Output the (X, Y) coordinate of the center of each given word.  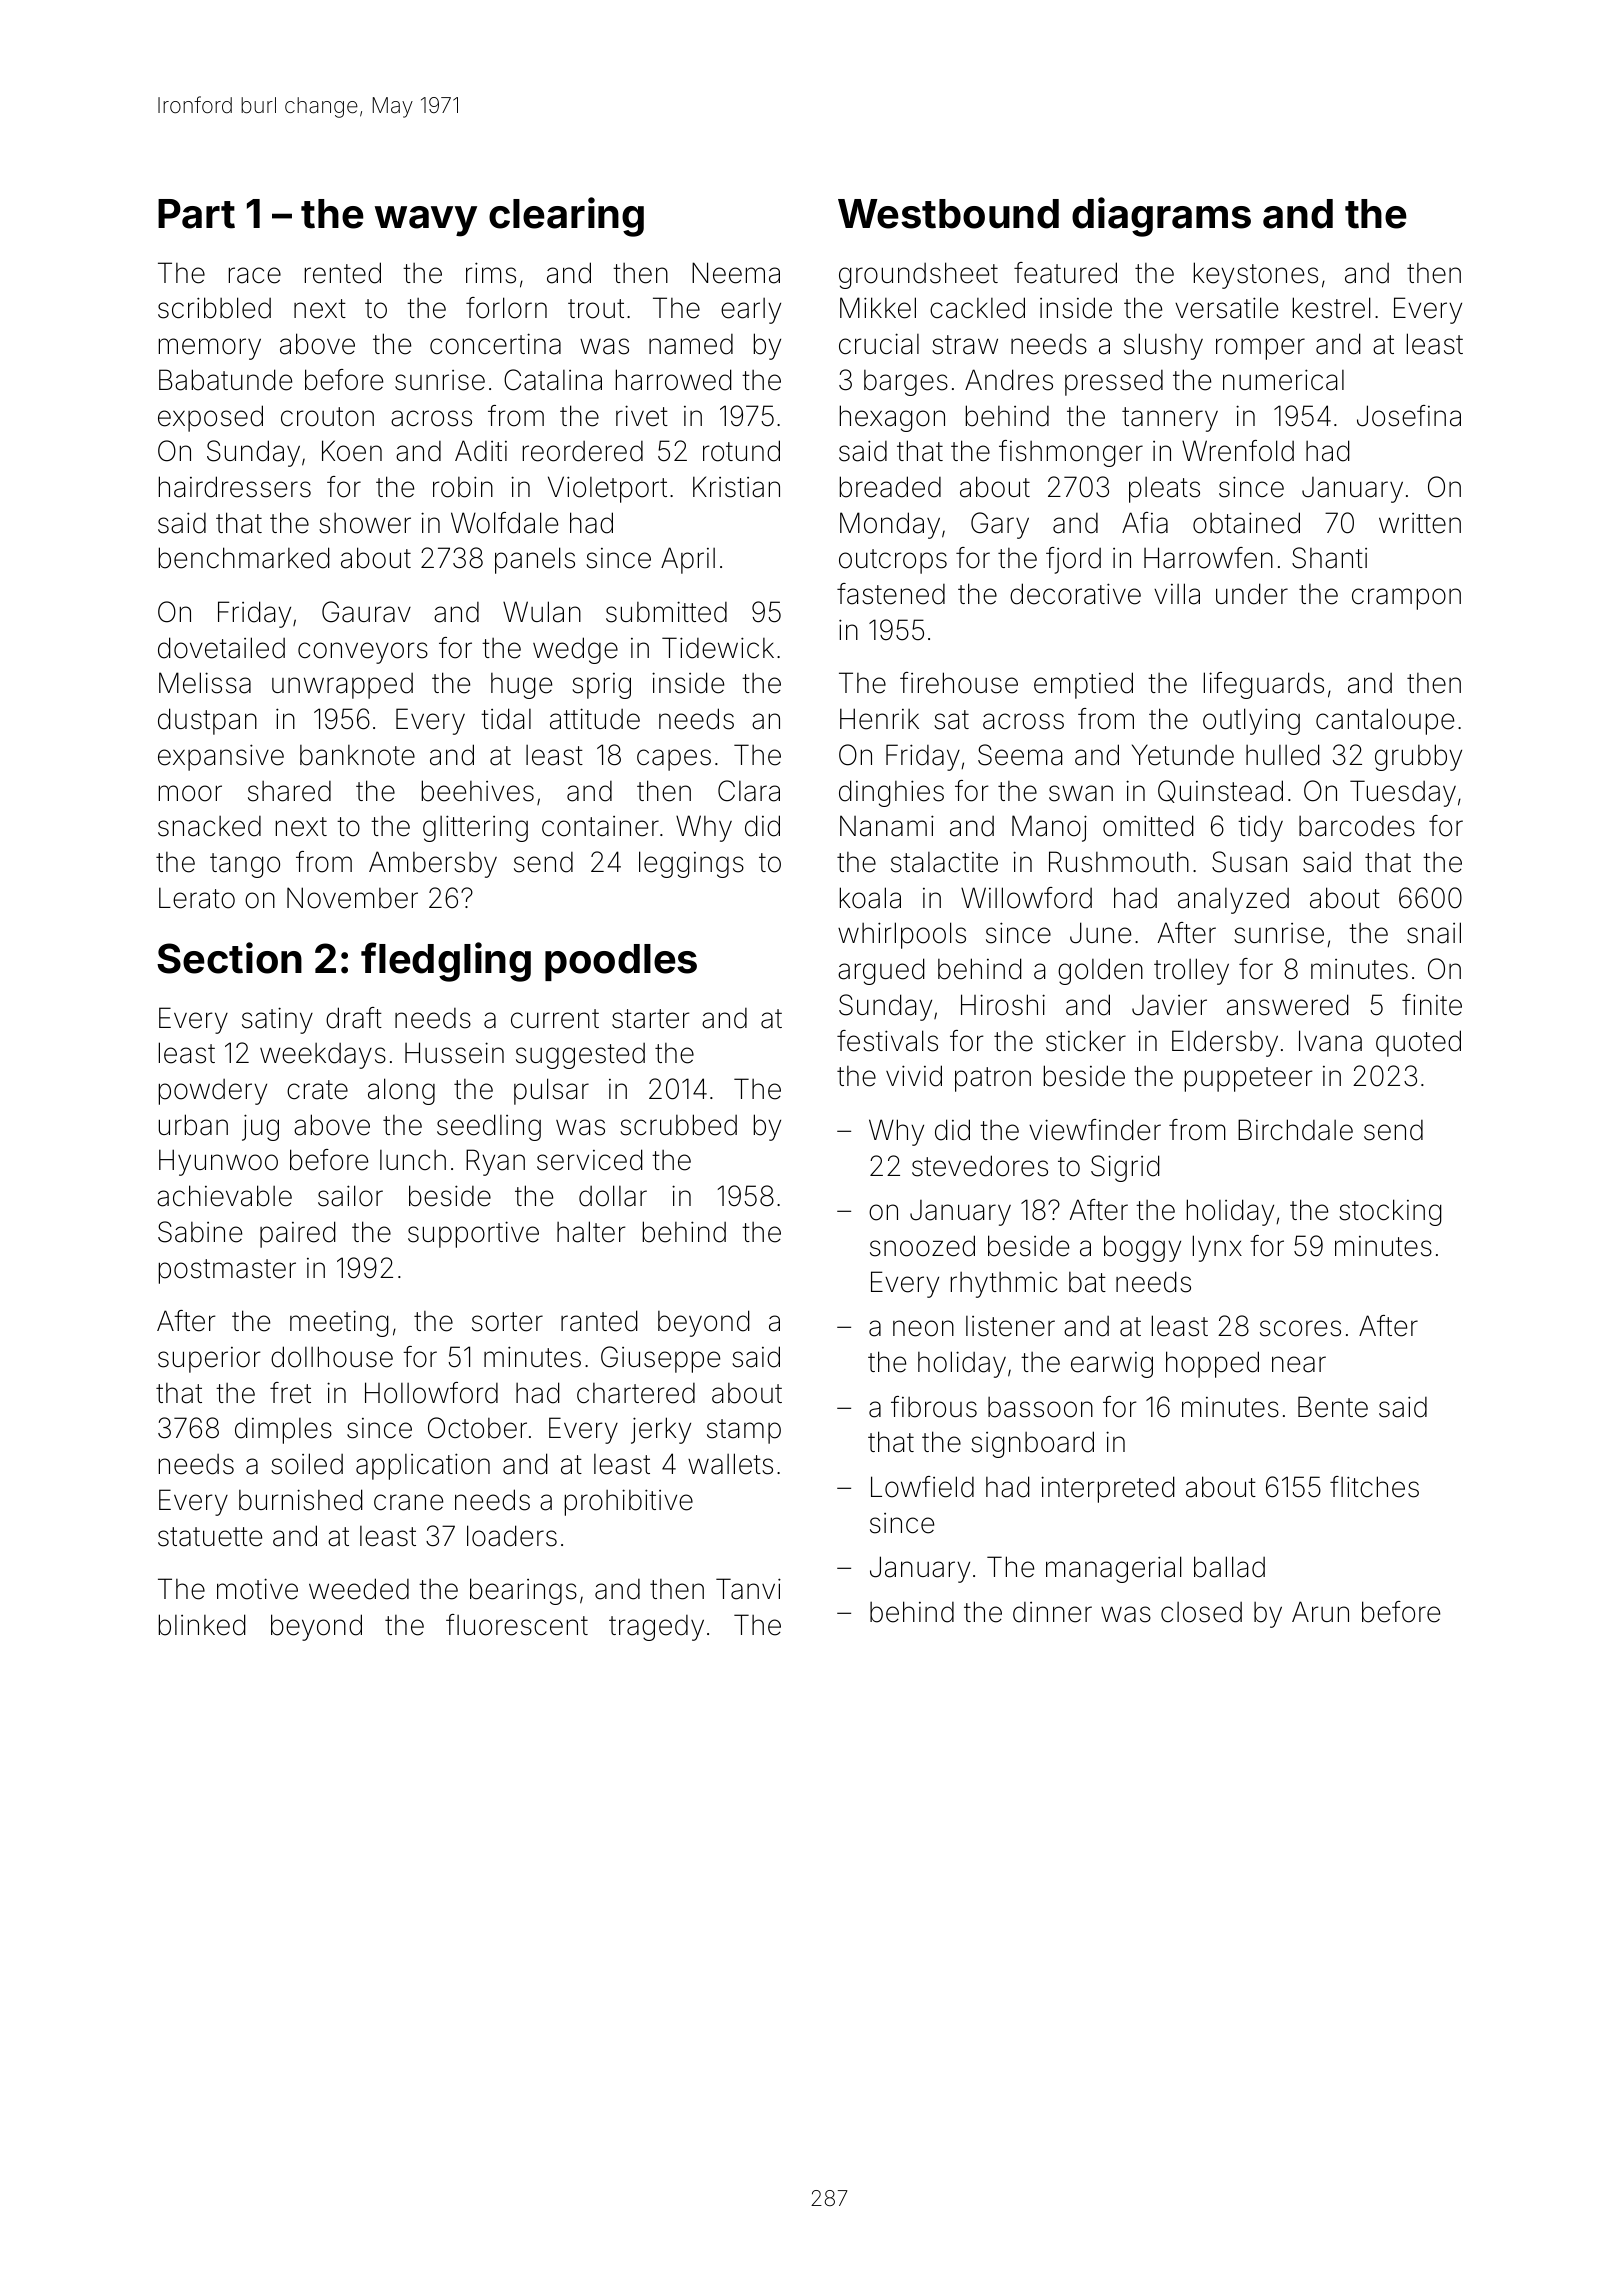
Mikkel (878, 308)
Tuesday (1403, 793)
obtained (1246, 523)
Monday (890, 525)
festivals (887, 1041)
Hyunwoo (218, 1162)
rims (491, 273)
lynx (1217, 1248)
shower (365, 523)
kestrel (1332, 308)
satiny (277, 1020)
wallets (730, 1464)
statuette (210, 1537)
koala (870, 898)
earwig (1112, 1365)
